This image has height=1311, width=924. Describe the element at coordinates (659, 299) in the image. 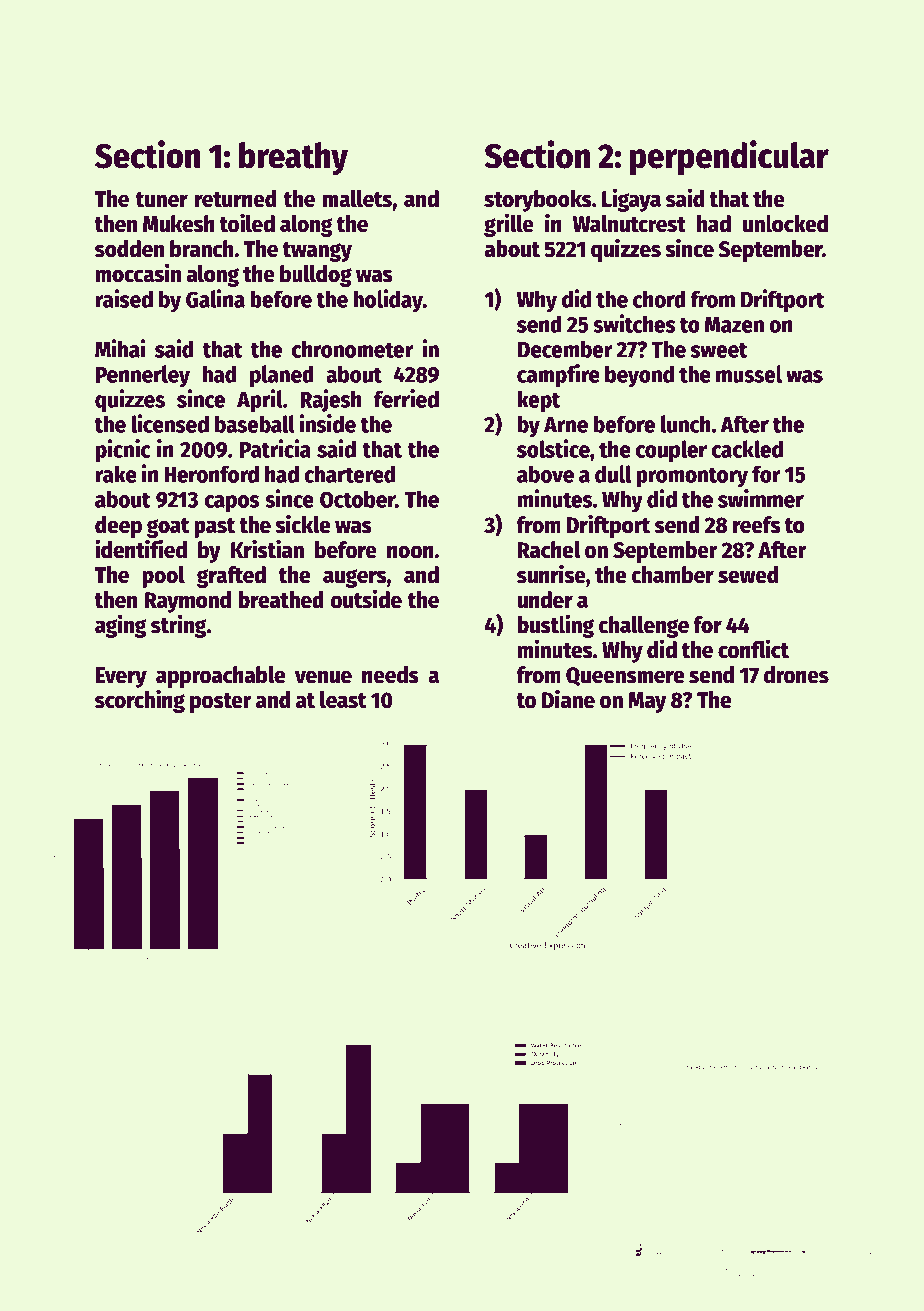

I see `chord` at that location.
